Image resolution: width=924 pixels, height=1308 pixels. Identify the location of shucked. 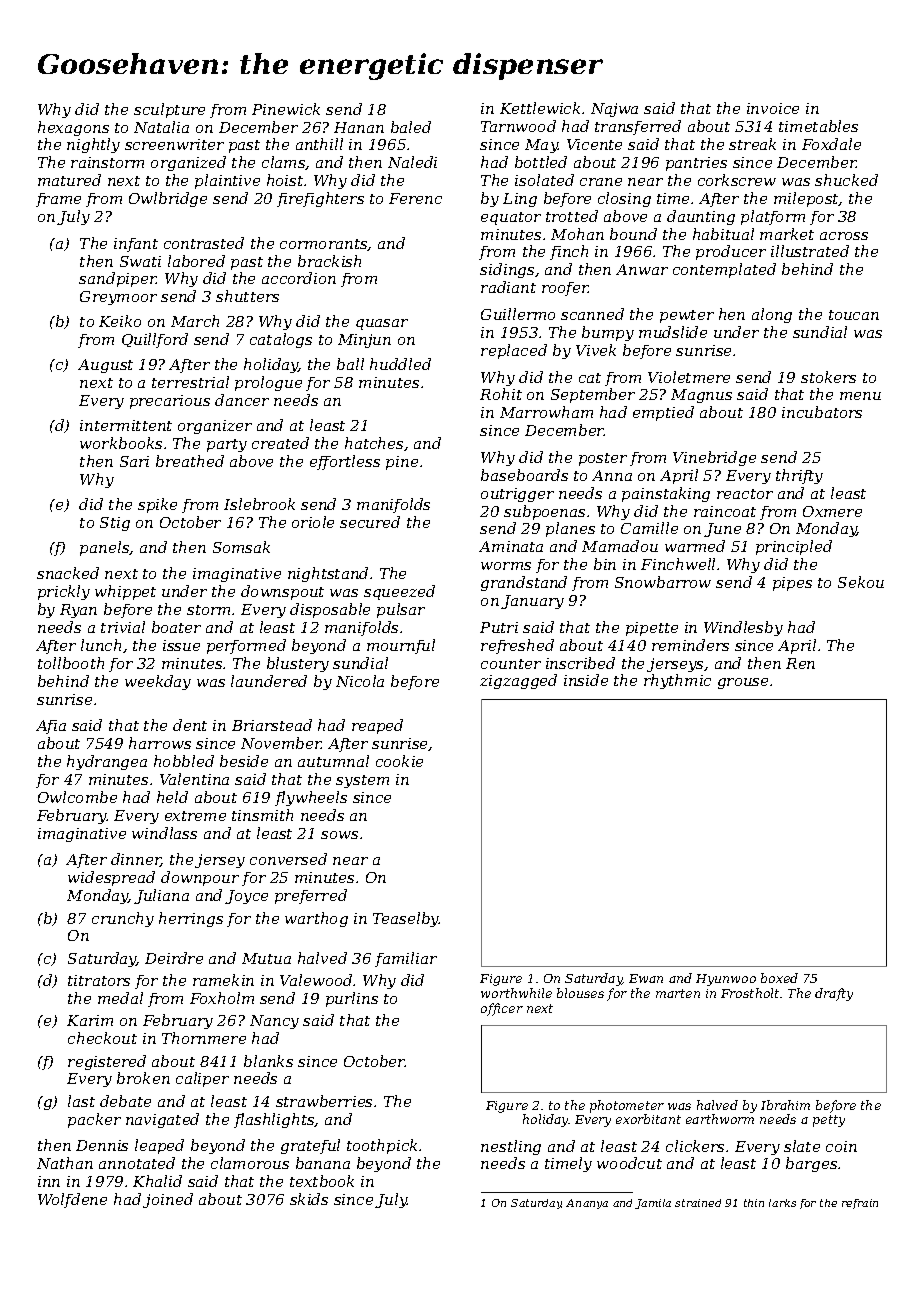
(846, 180).
